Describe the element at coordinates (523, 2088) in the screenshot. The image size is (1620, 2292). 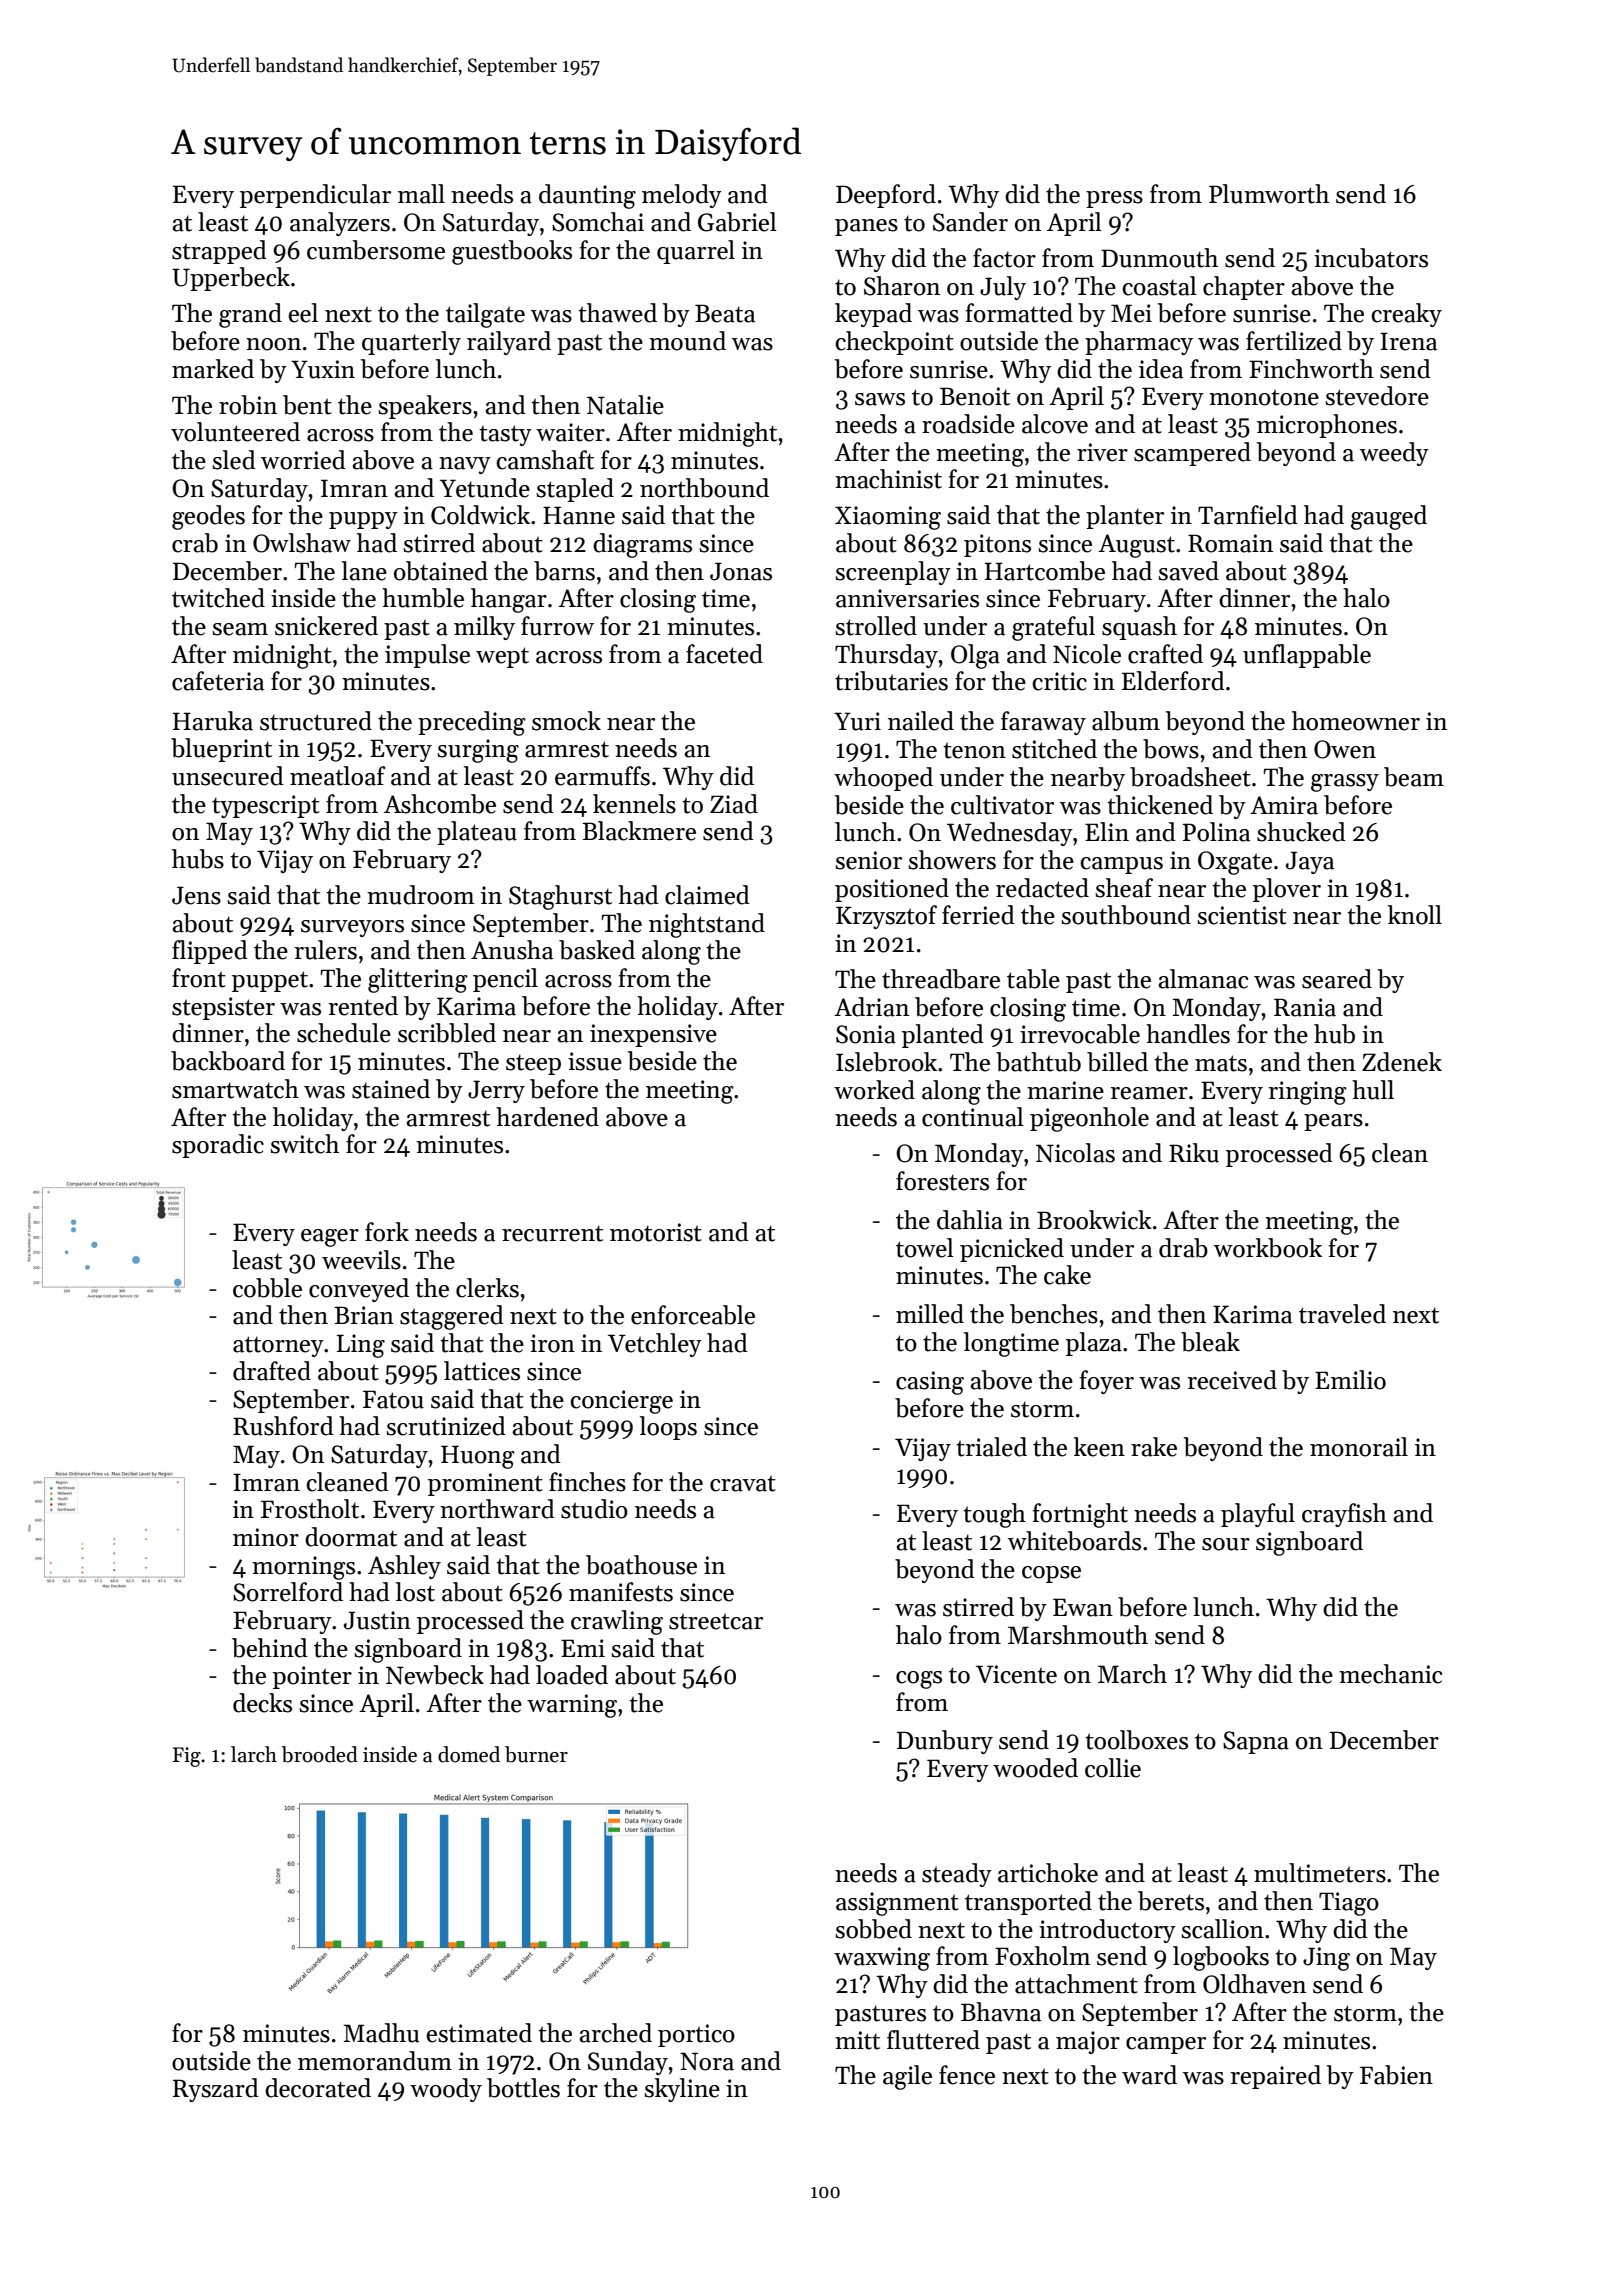
I see `bottles` at that location.
